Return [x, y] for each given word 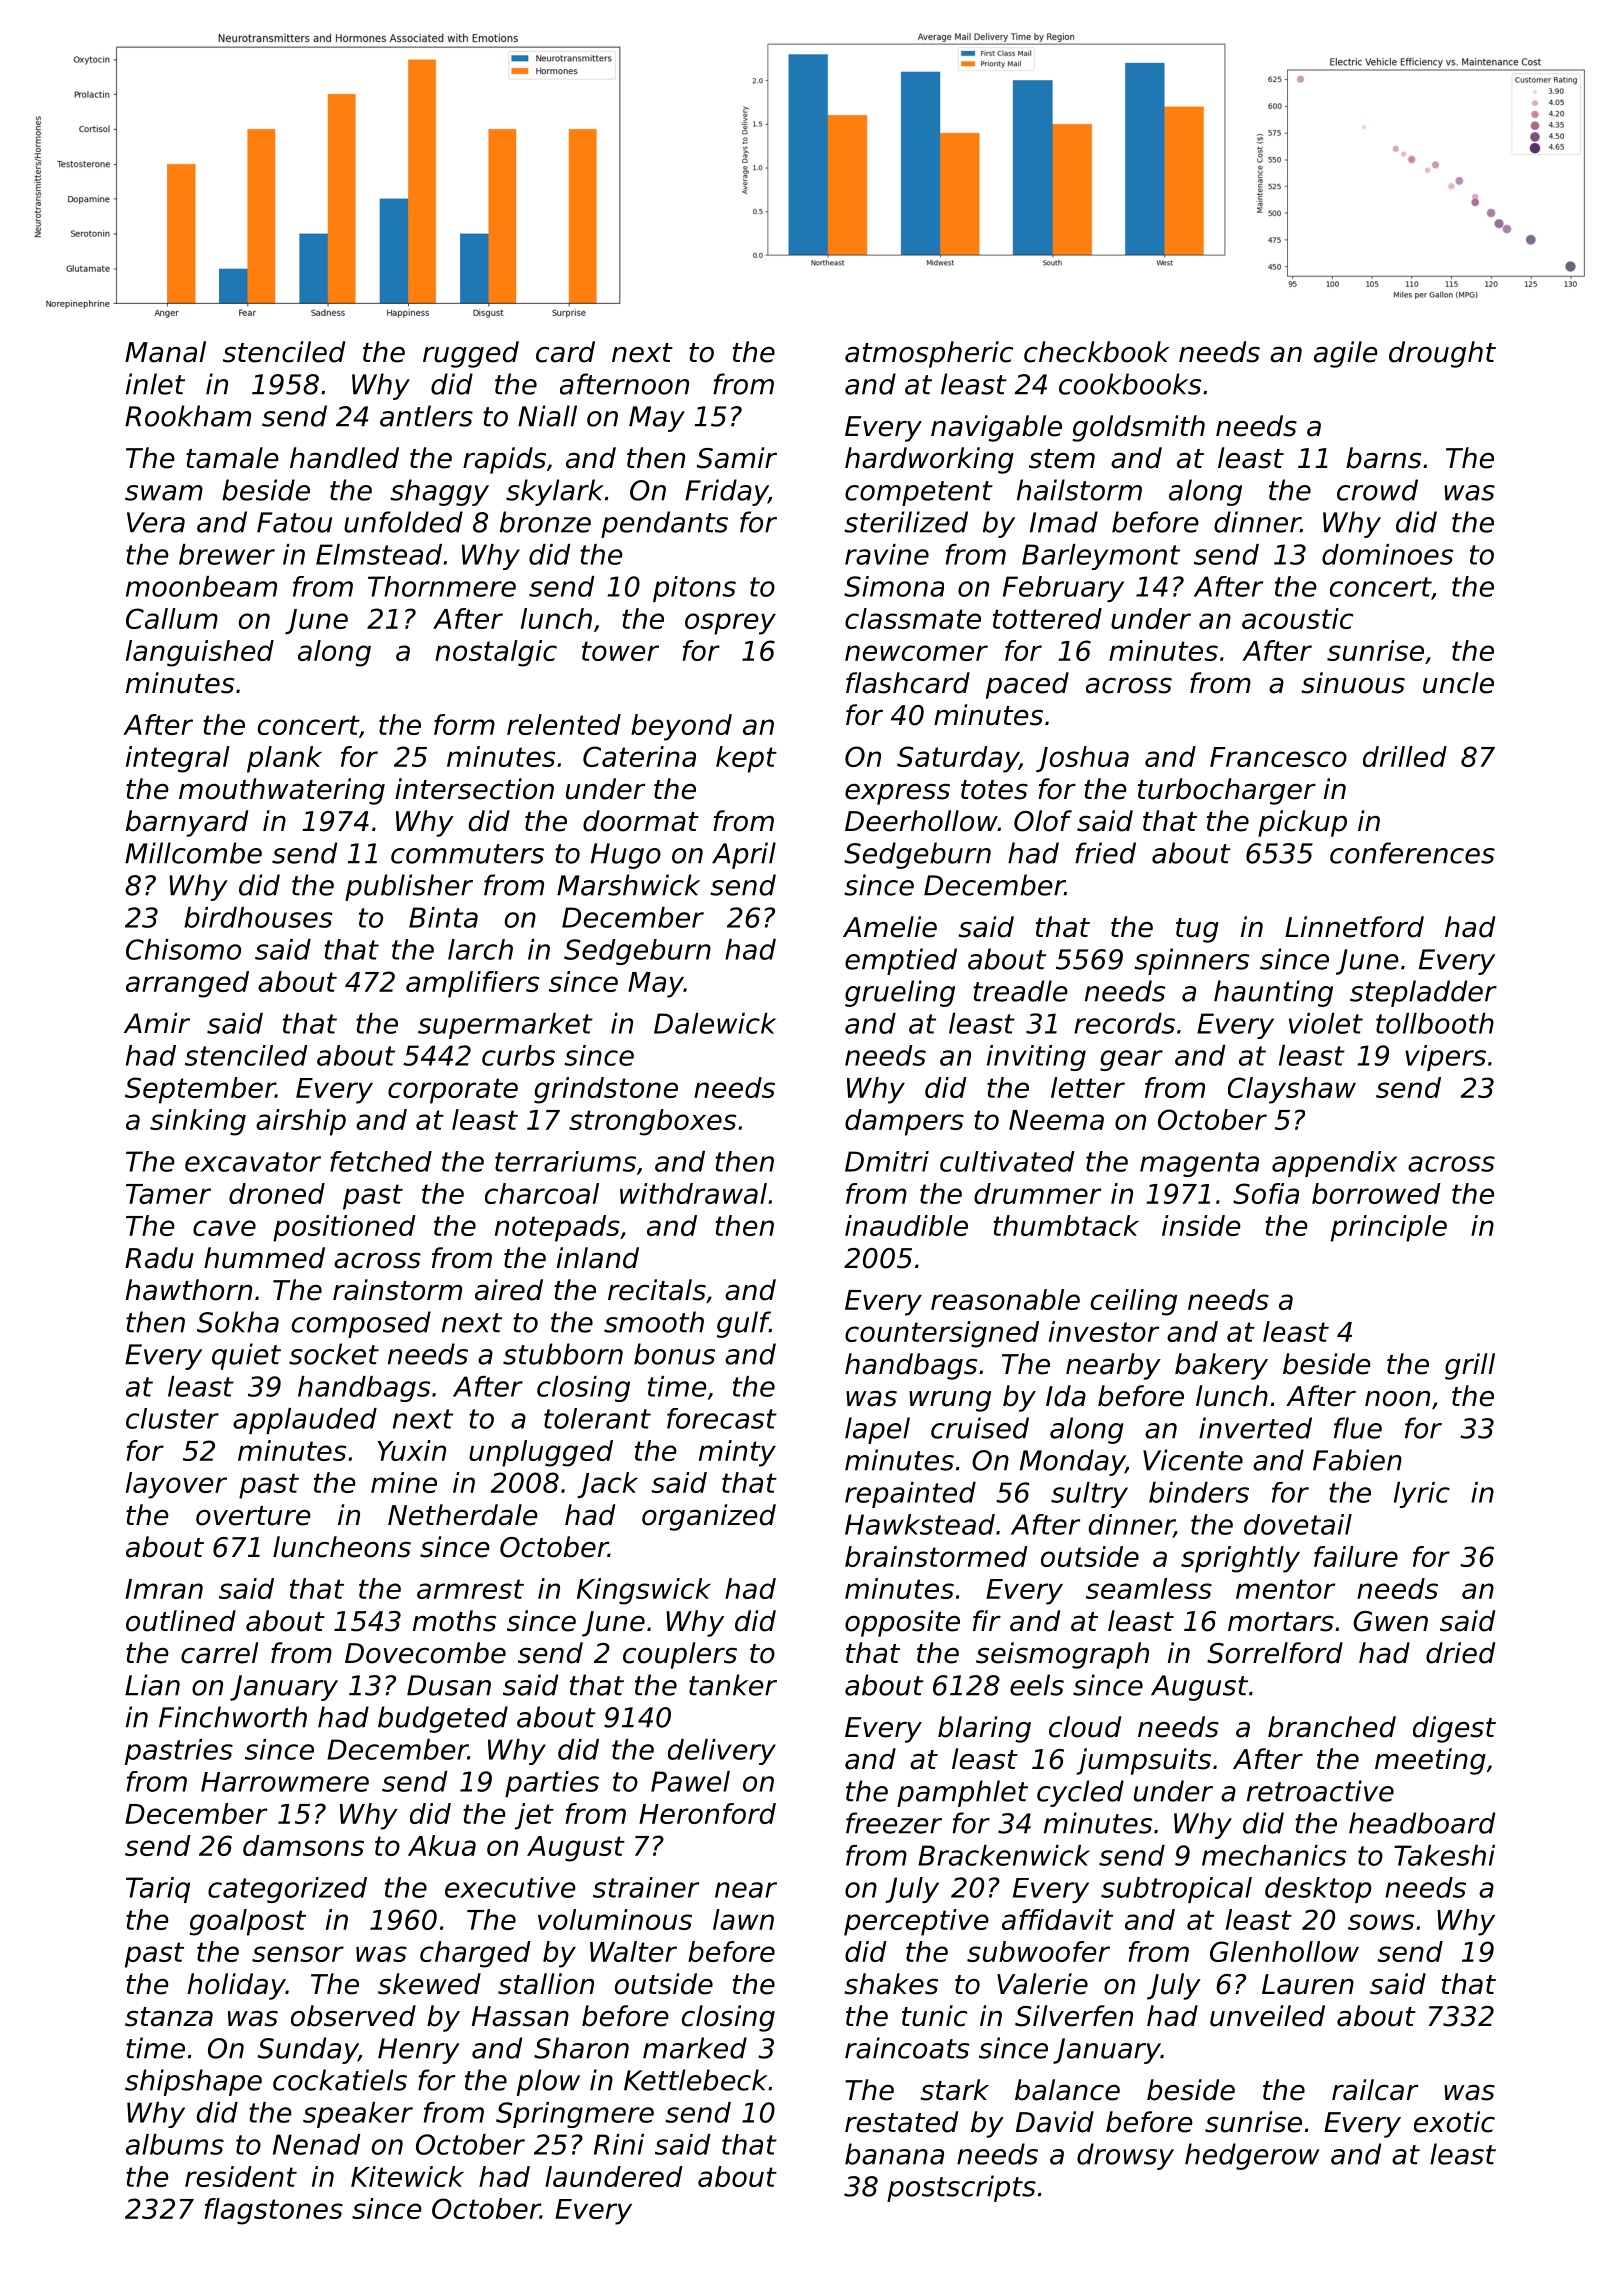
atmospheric [929, 354]
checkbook [1097, 352]
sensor [298, 1954]
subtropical [1176, 1890]
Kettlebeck [696, 2080]
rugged [471, 354]
